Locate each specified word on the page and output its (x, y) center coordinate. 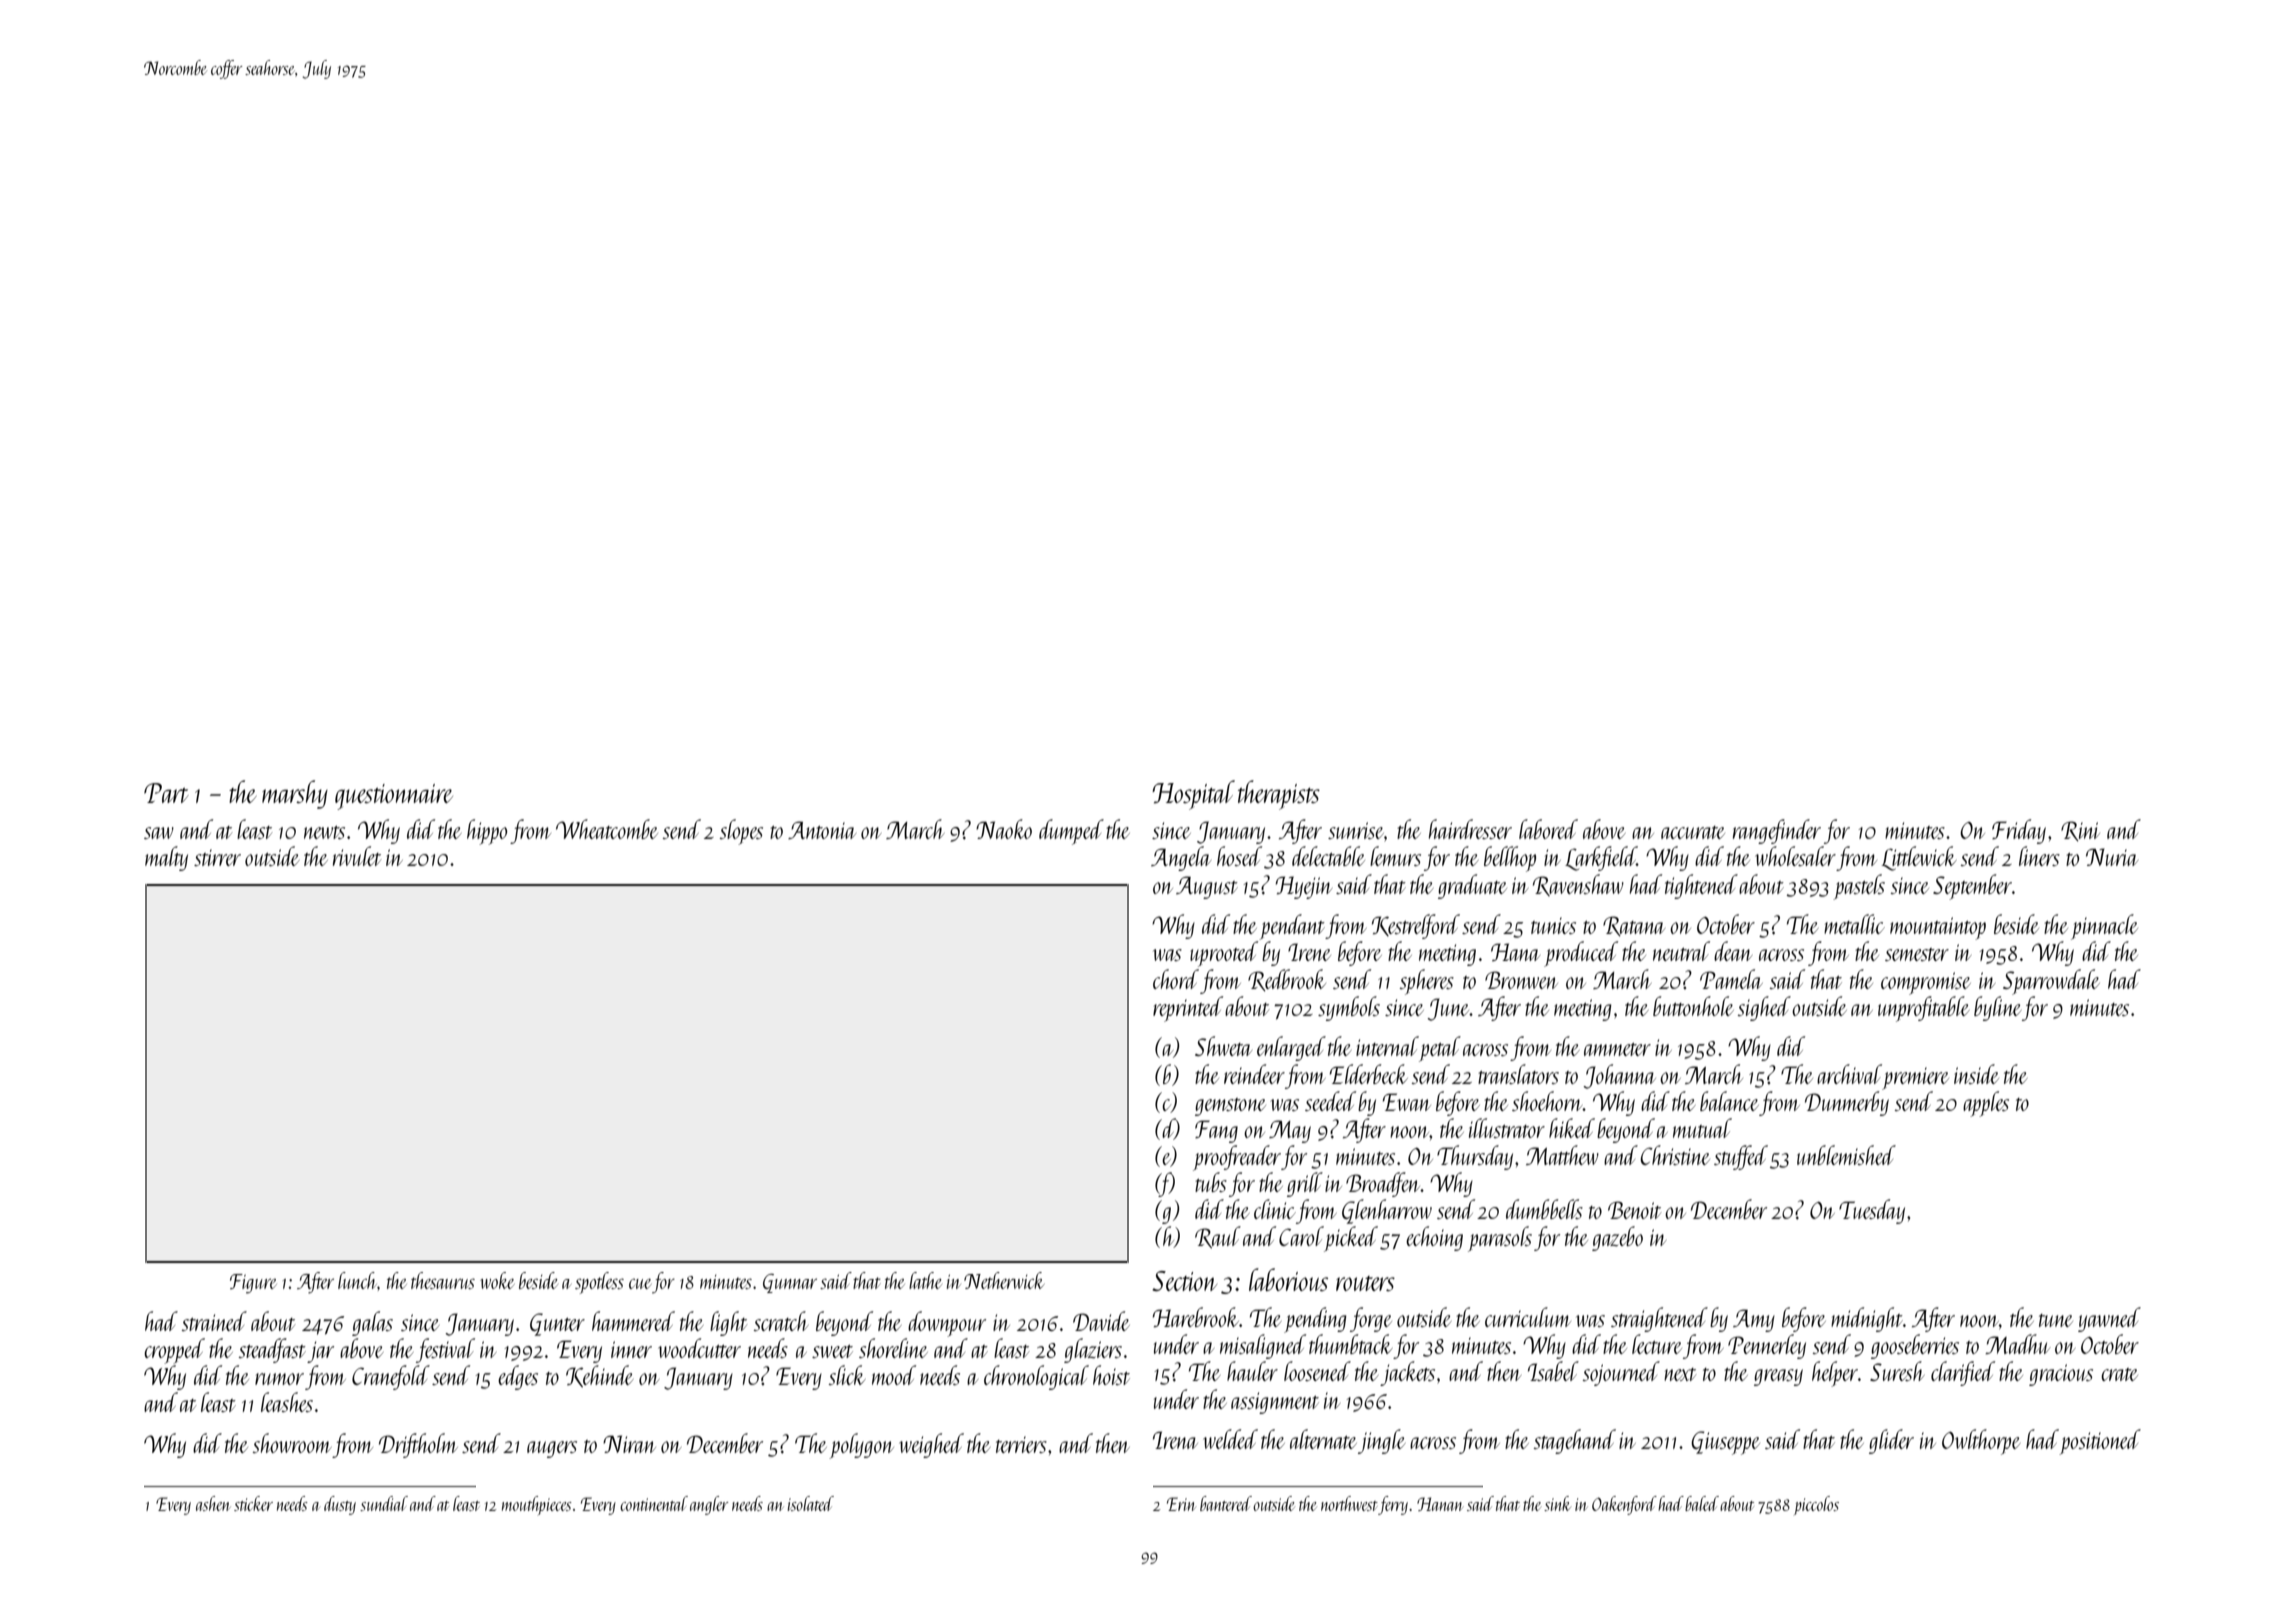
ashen (213, 1503)
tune (2056, 1320)
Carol (1301, 1236)
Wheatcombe (607, 829)
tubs (1211, 1182)
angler (709, 1505)
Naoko (1004, 829)
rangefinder (1777, 831)
